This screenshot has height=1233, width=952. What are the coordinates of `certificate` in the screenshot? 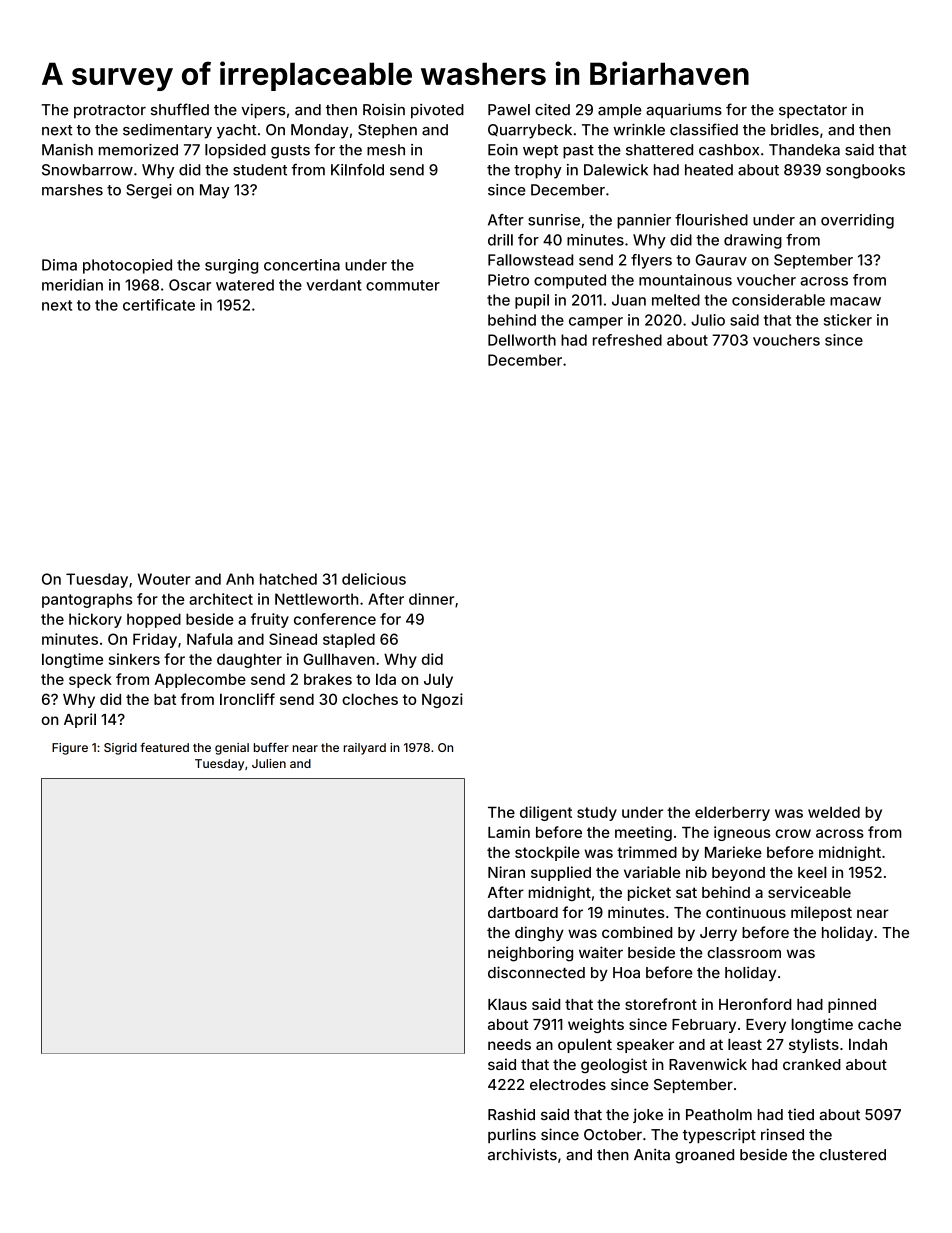 It's located at (159, 305).
